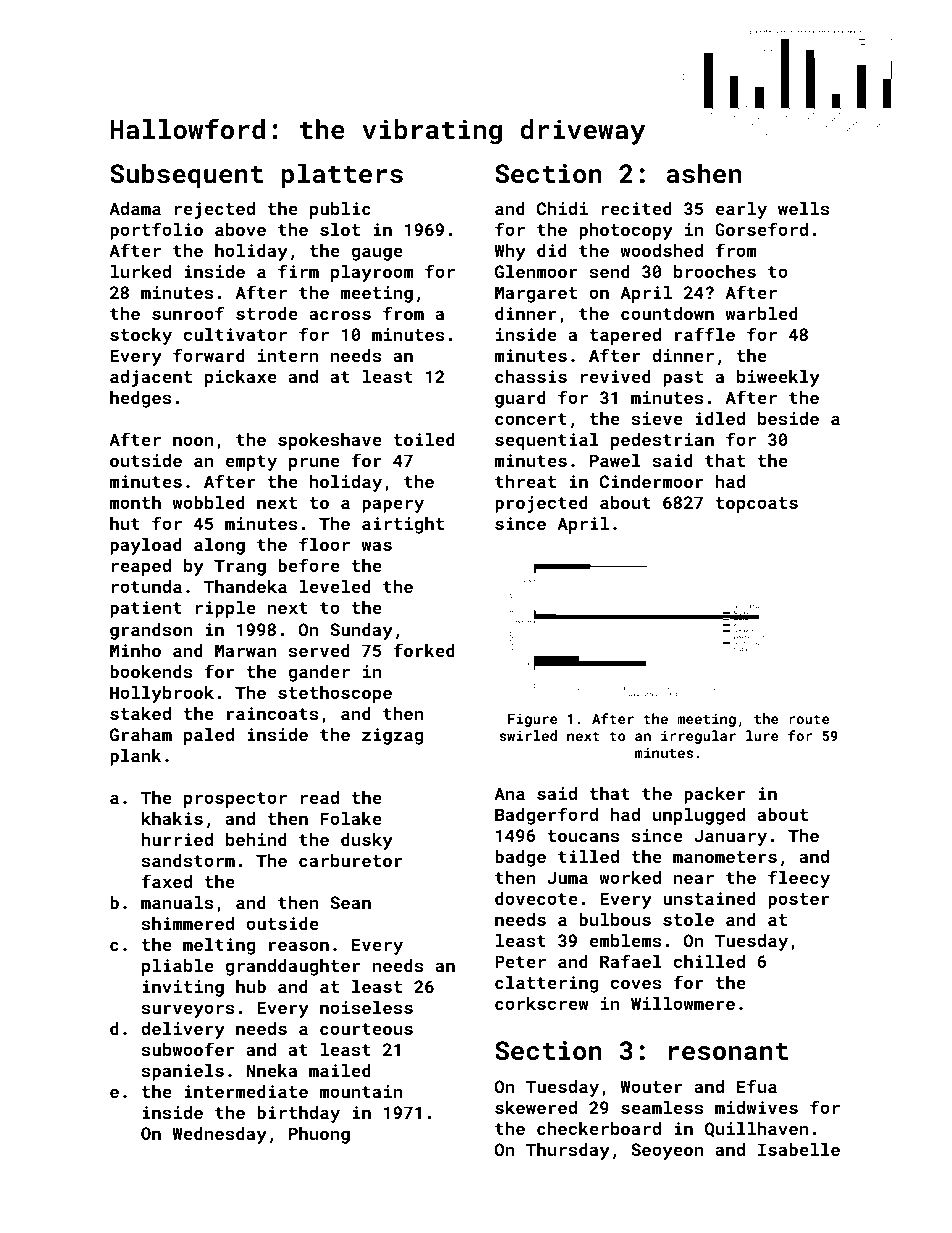  Describe the element at coordinates (151, 671) in the screenshot. I see `bookends` at that location.
